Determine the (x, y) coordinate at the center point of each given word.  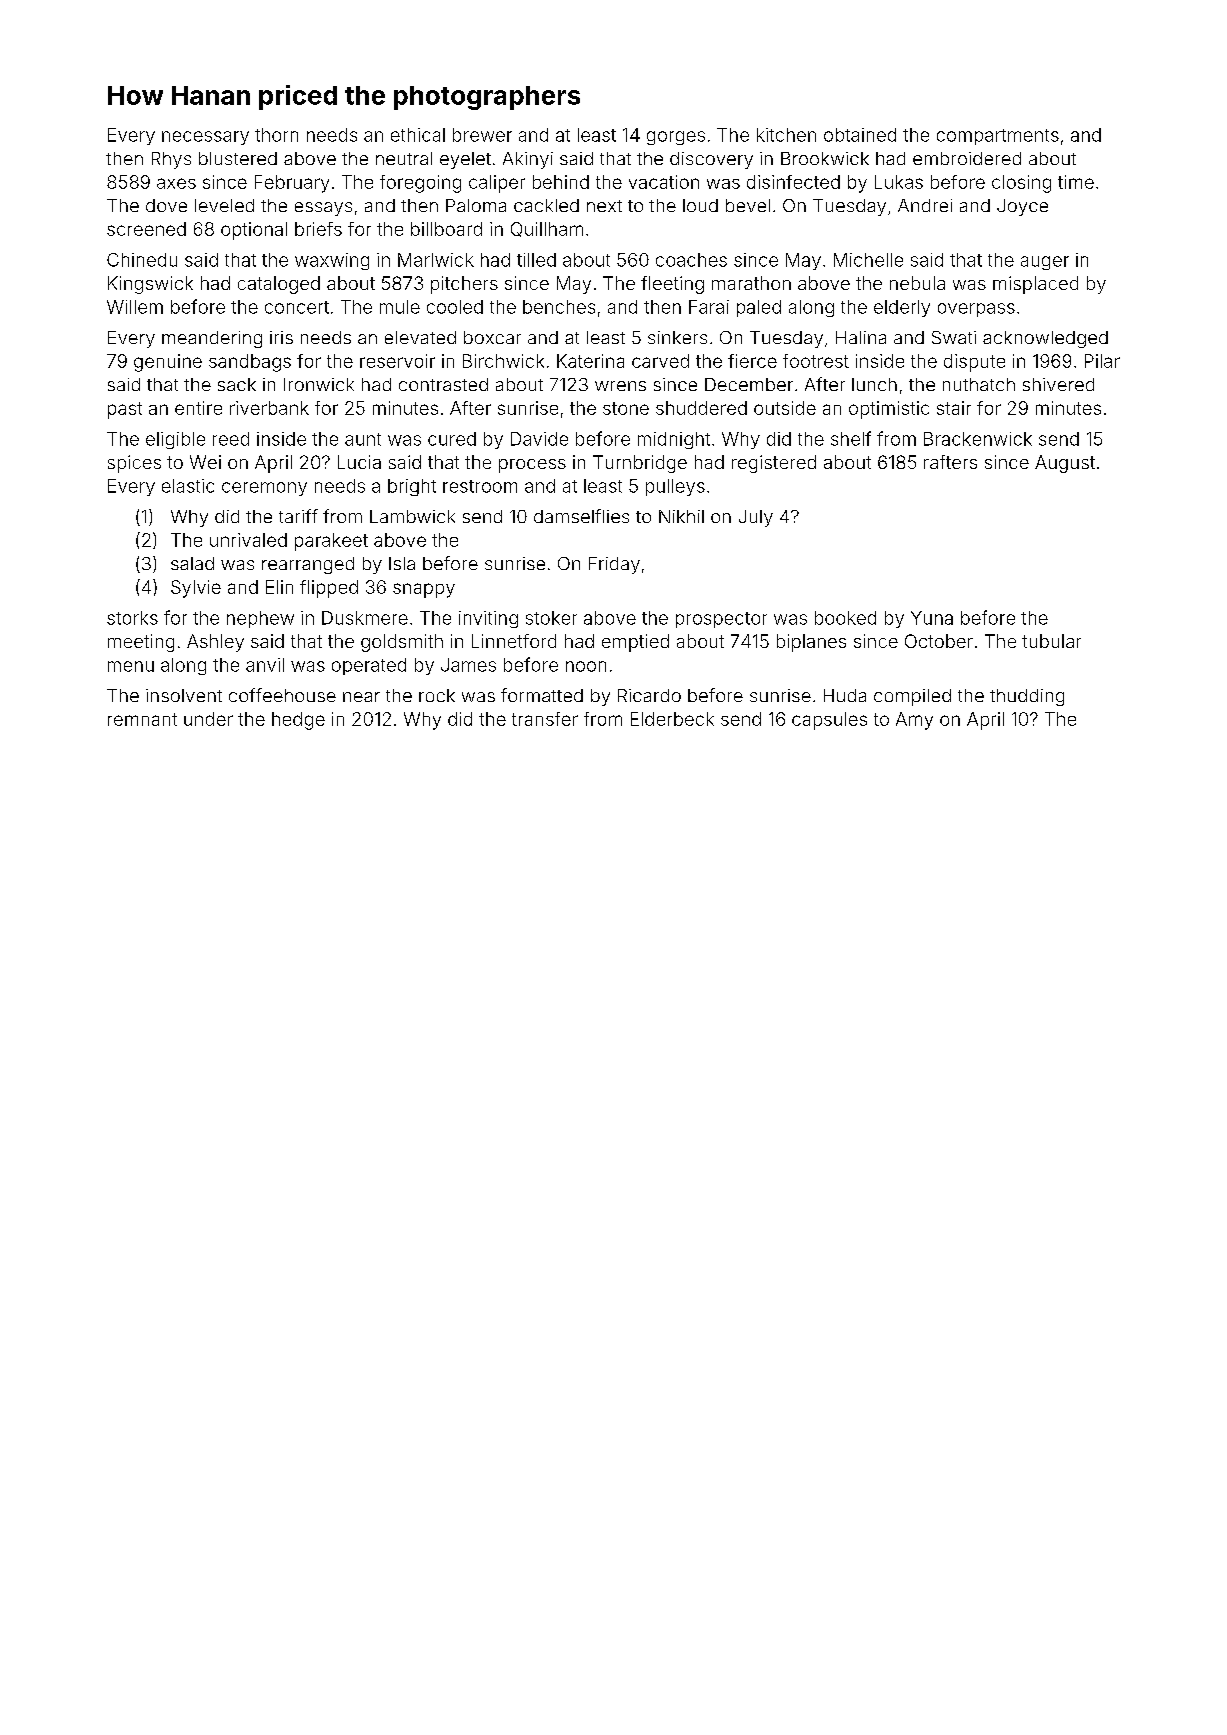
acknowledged (1045, 339)
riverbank (269, 408)
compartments (998, 137)
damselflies (581, 516)
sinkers (677, 337)
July (756, 518)
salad (192, 563)
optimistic (889, 410)
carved (660, 361)
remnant (142, 719)
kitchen (786, 135)
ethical (418, 135)
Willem (135, 307)
